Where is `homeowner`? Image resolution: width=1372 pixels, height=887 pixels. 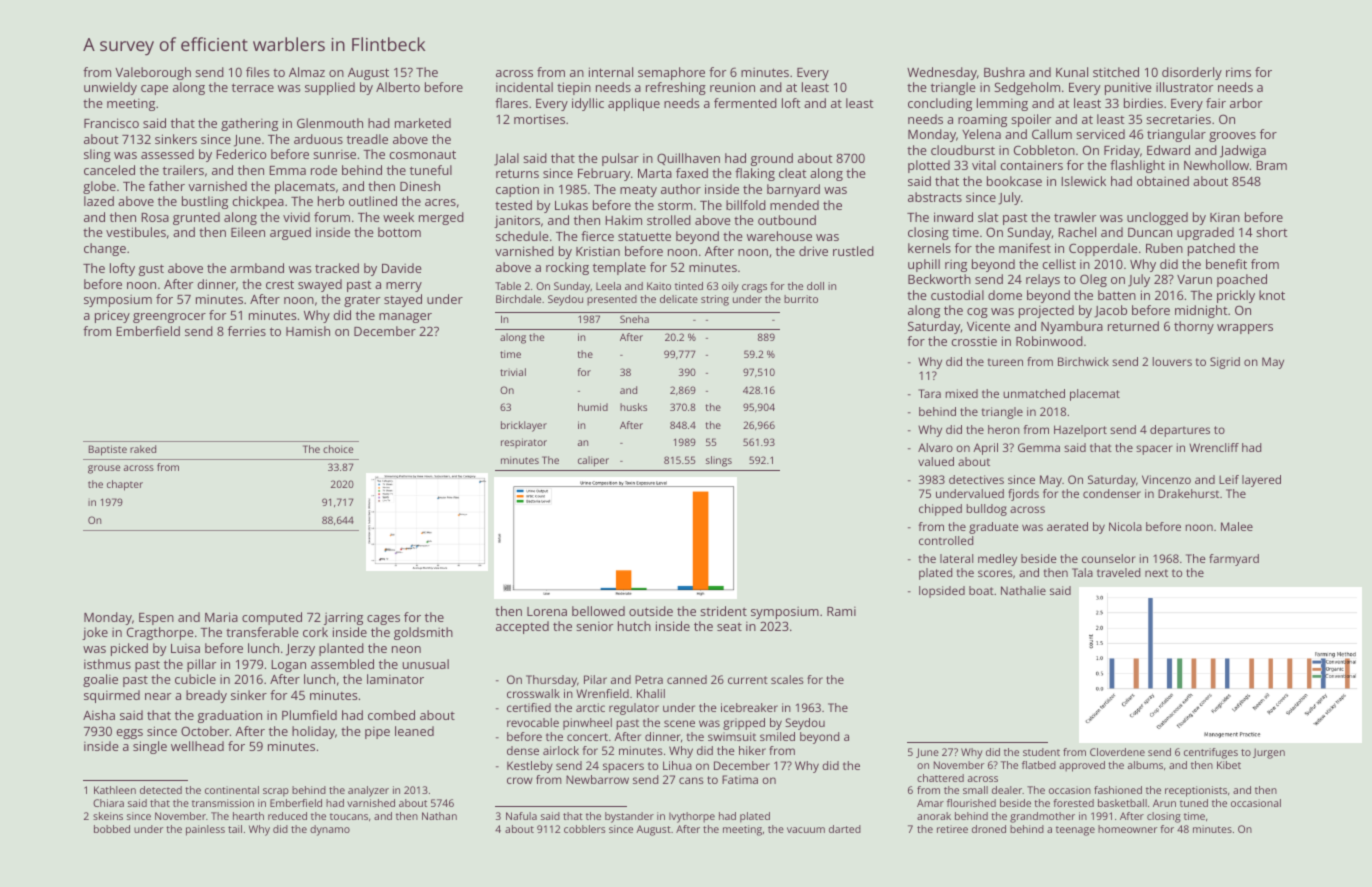 homeowner is located at coordinates (1128, 829).
